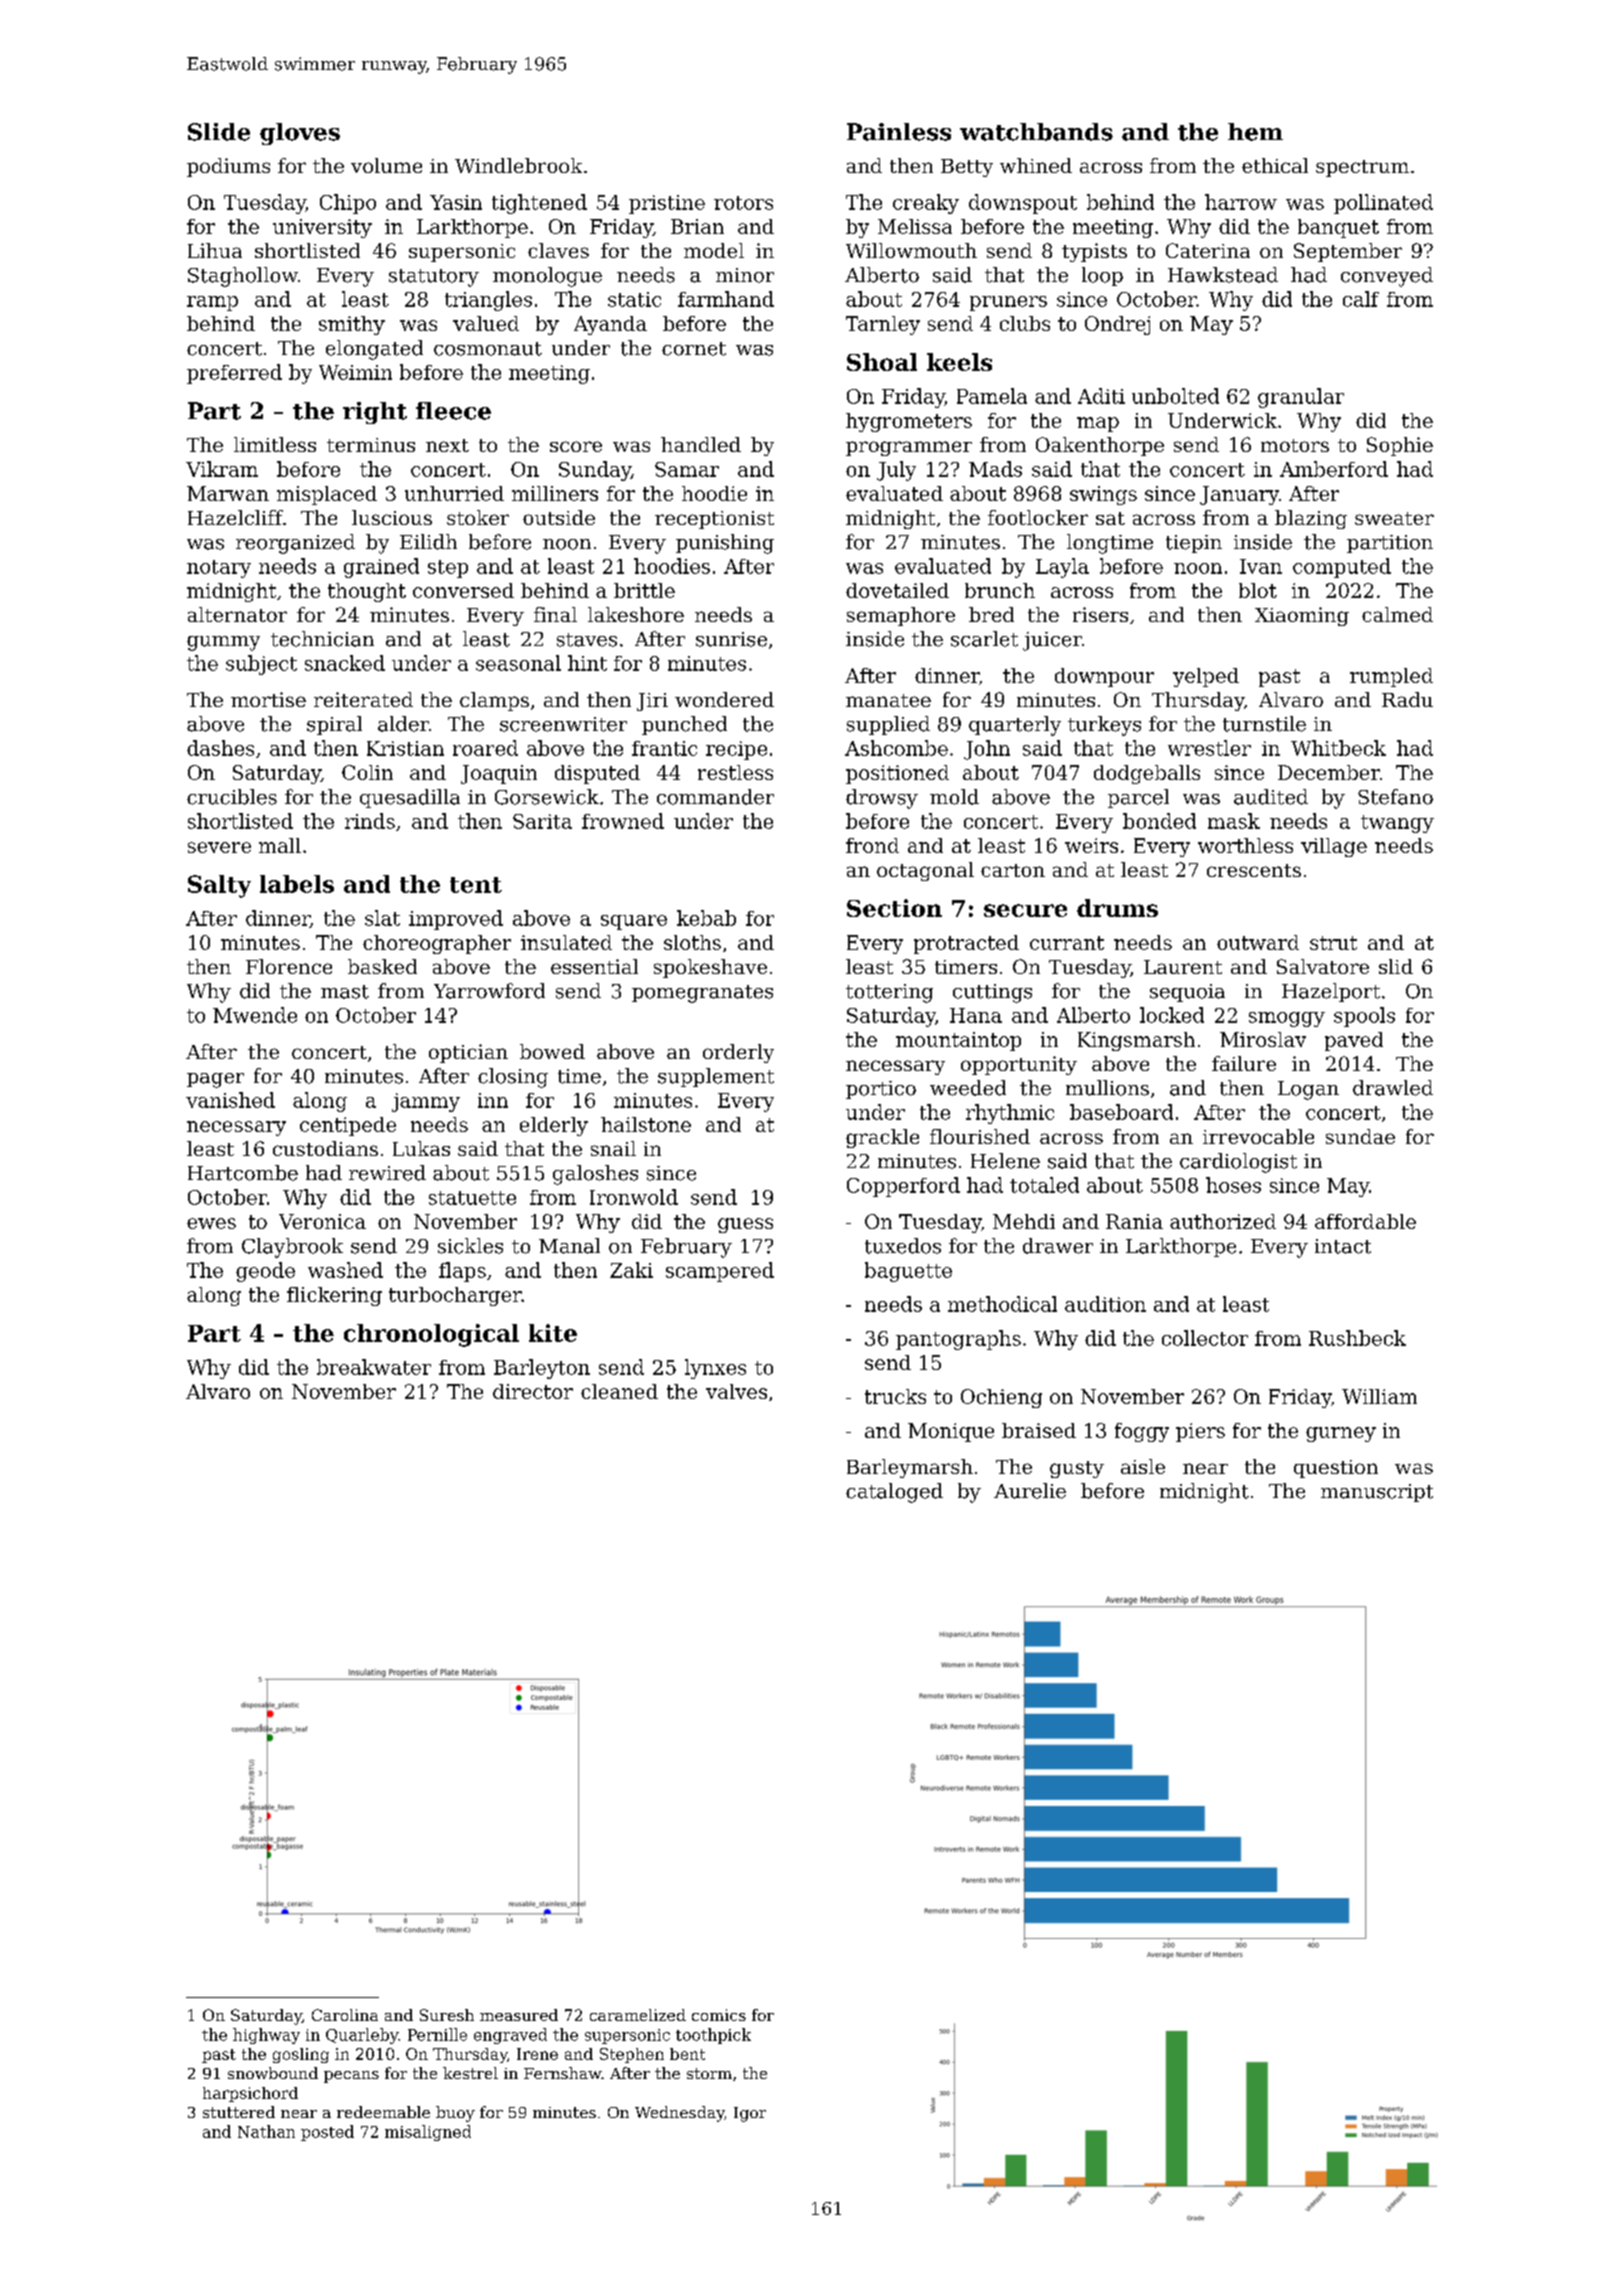  Describe the element at coordinates (713, 2036) in the screenshot. I see `toothpick` at that location.
